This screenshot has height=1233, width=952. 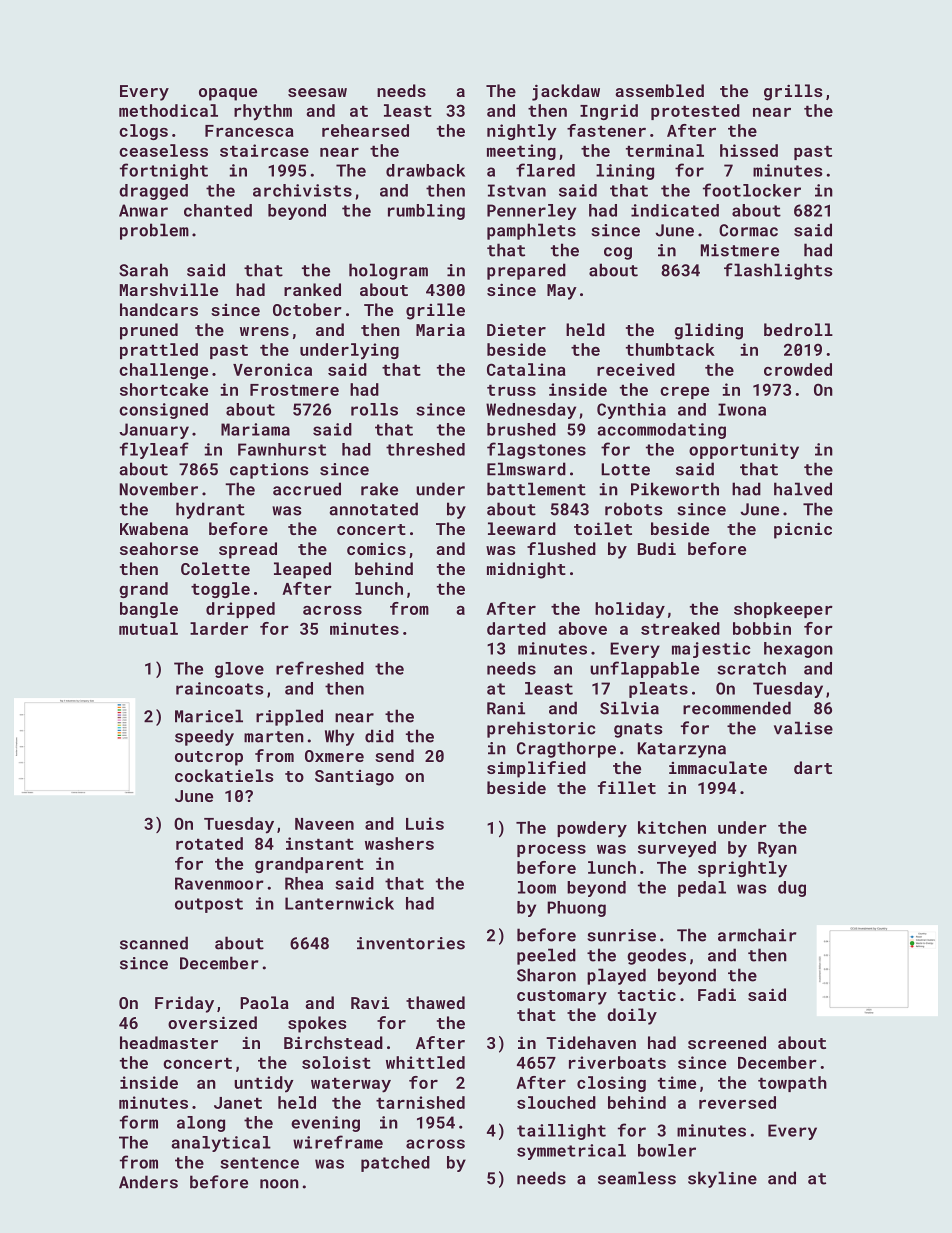 I want to click on form, so click(x=139, y=1122).
